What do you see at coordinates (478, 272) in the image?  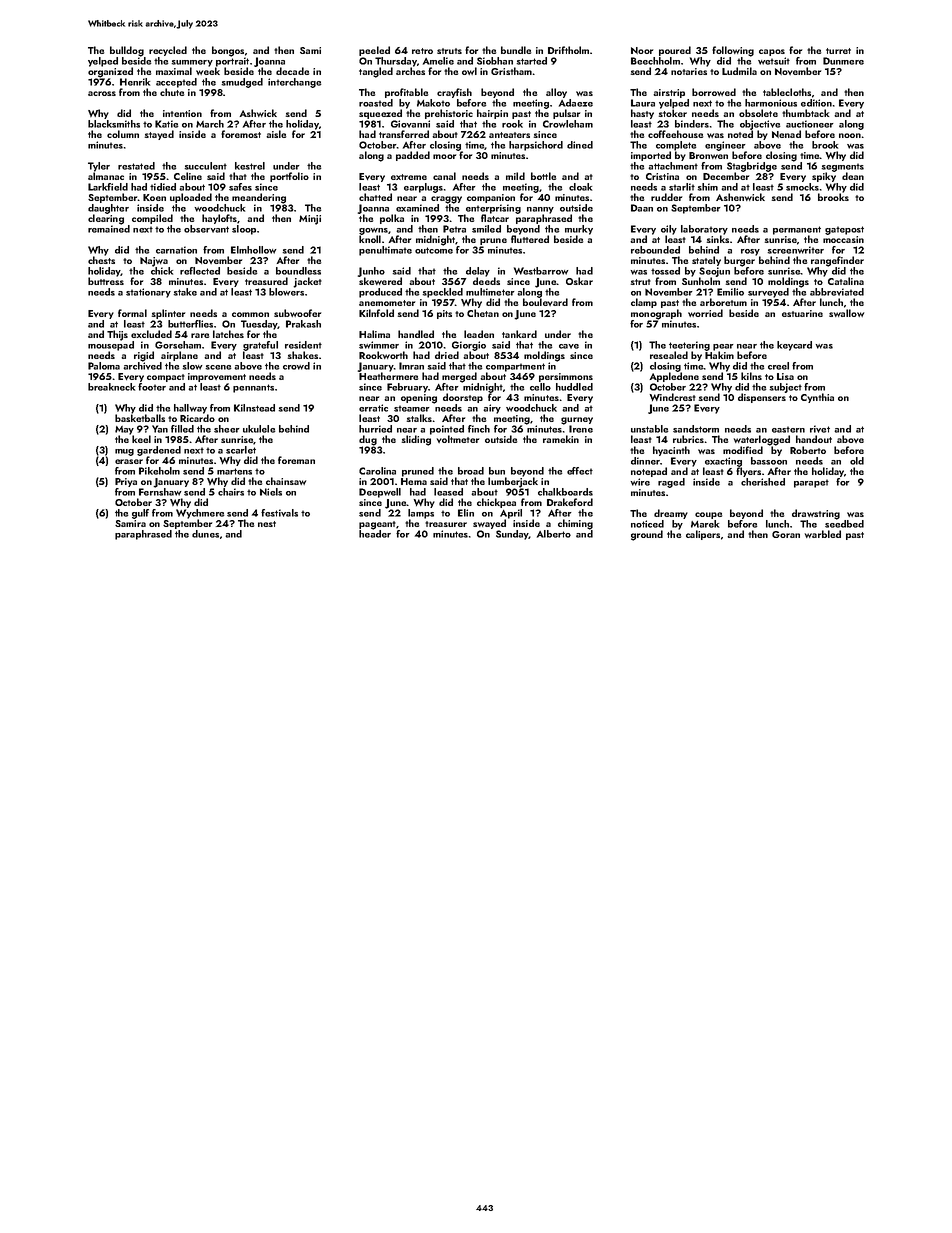 I see `delay` at bounding box center [478, 272].
